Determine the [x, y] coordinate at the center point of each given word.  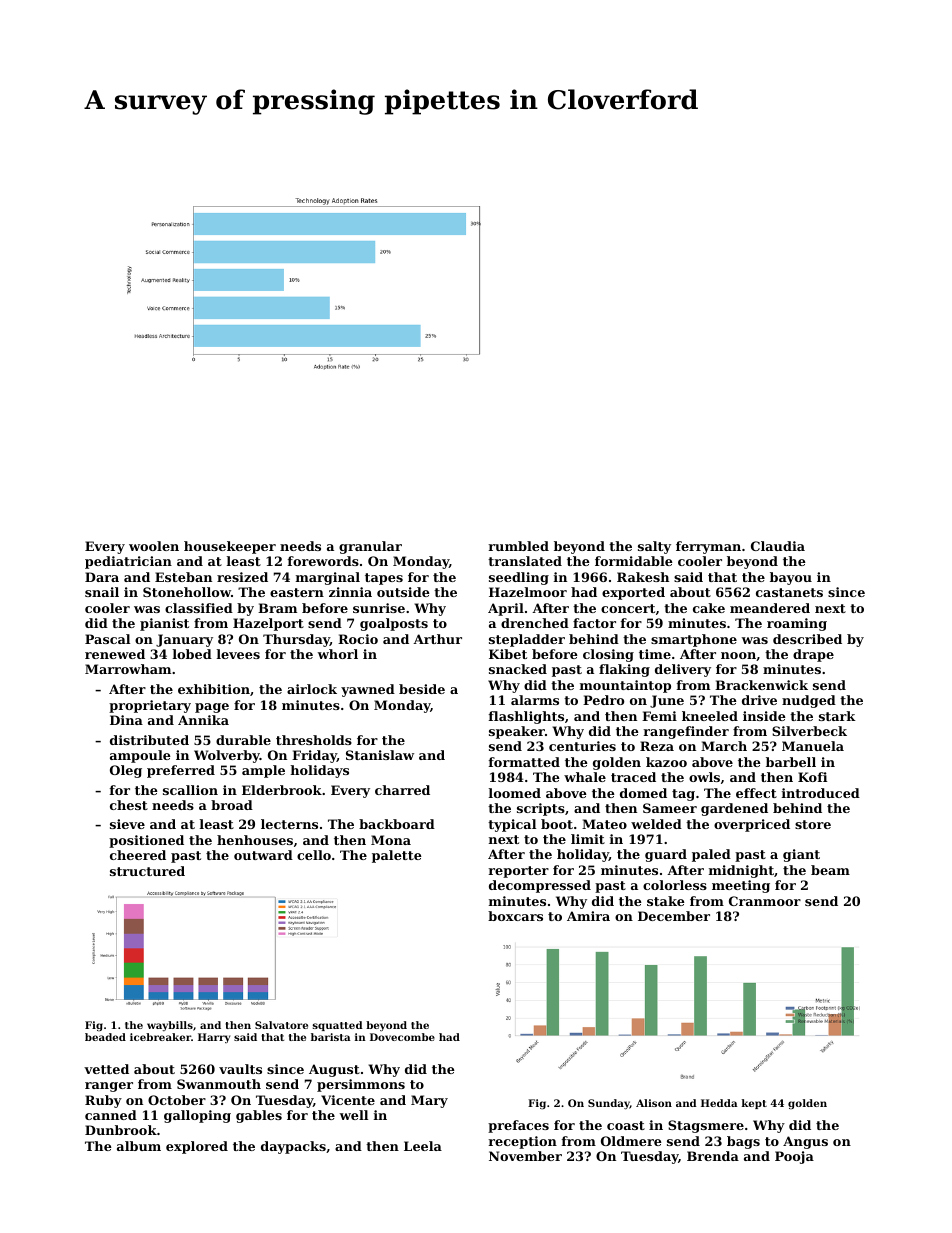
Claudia [778, 546]
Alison [654, 1103]
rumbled [518, 546]
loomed [515, 793]
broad [232, 805]
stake [666, 901]
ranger [109, 1087]
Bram [277, 608]
